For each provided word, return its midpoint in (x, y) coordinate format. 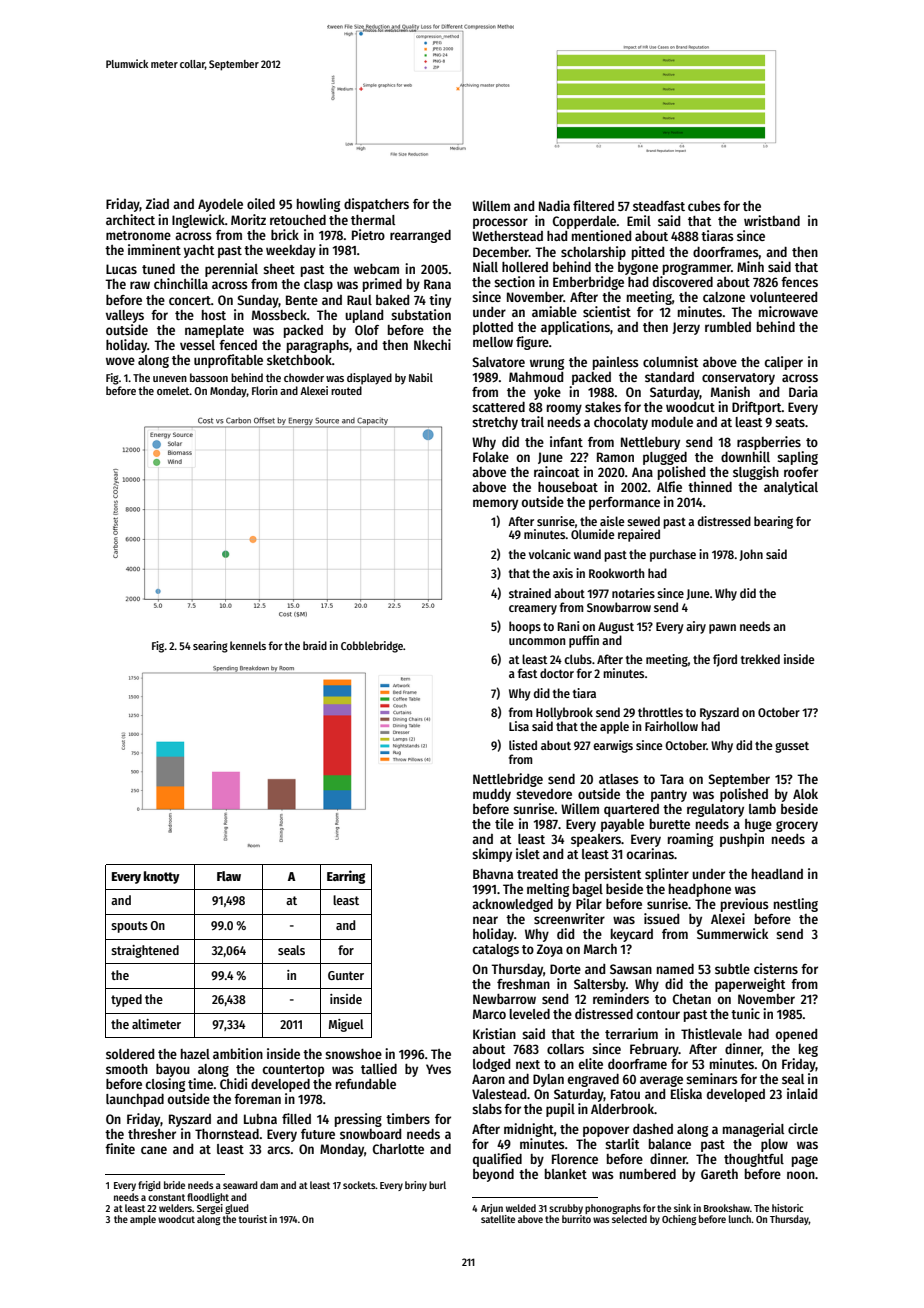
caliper (784, 363)
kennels (248, 645)
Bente (302, 300)
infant (566, 441)
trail (532, 421)
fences (799, 282)
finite (120, 1148)
